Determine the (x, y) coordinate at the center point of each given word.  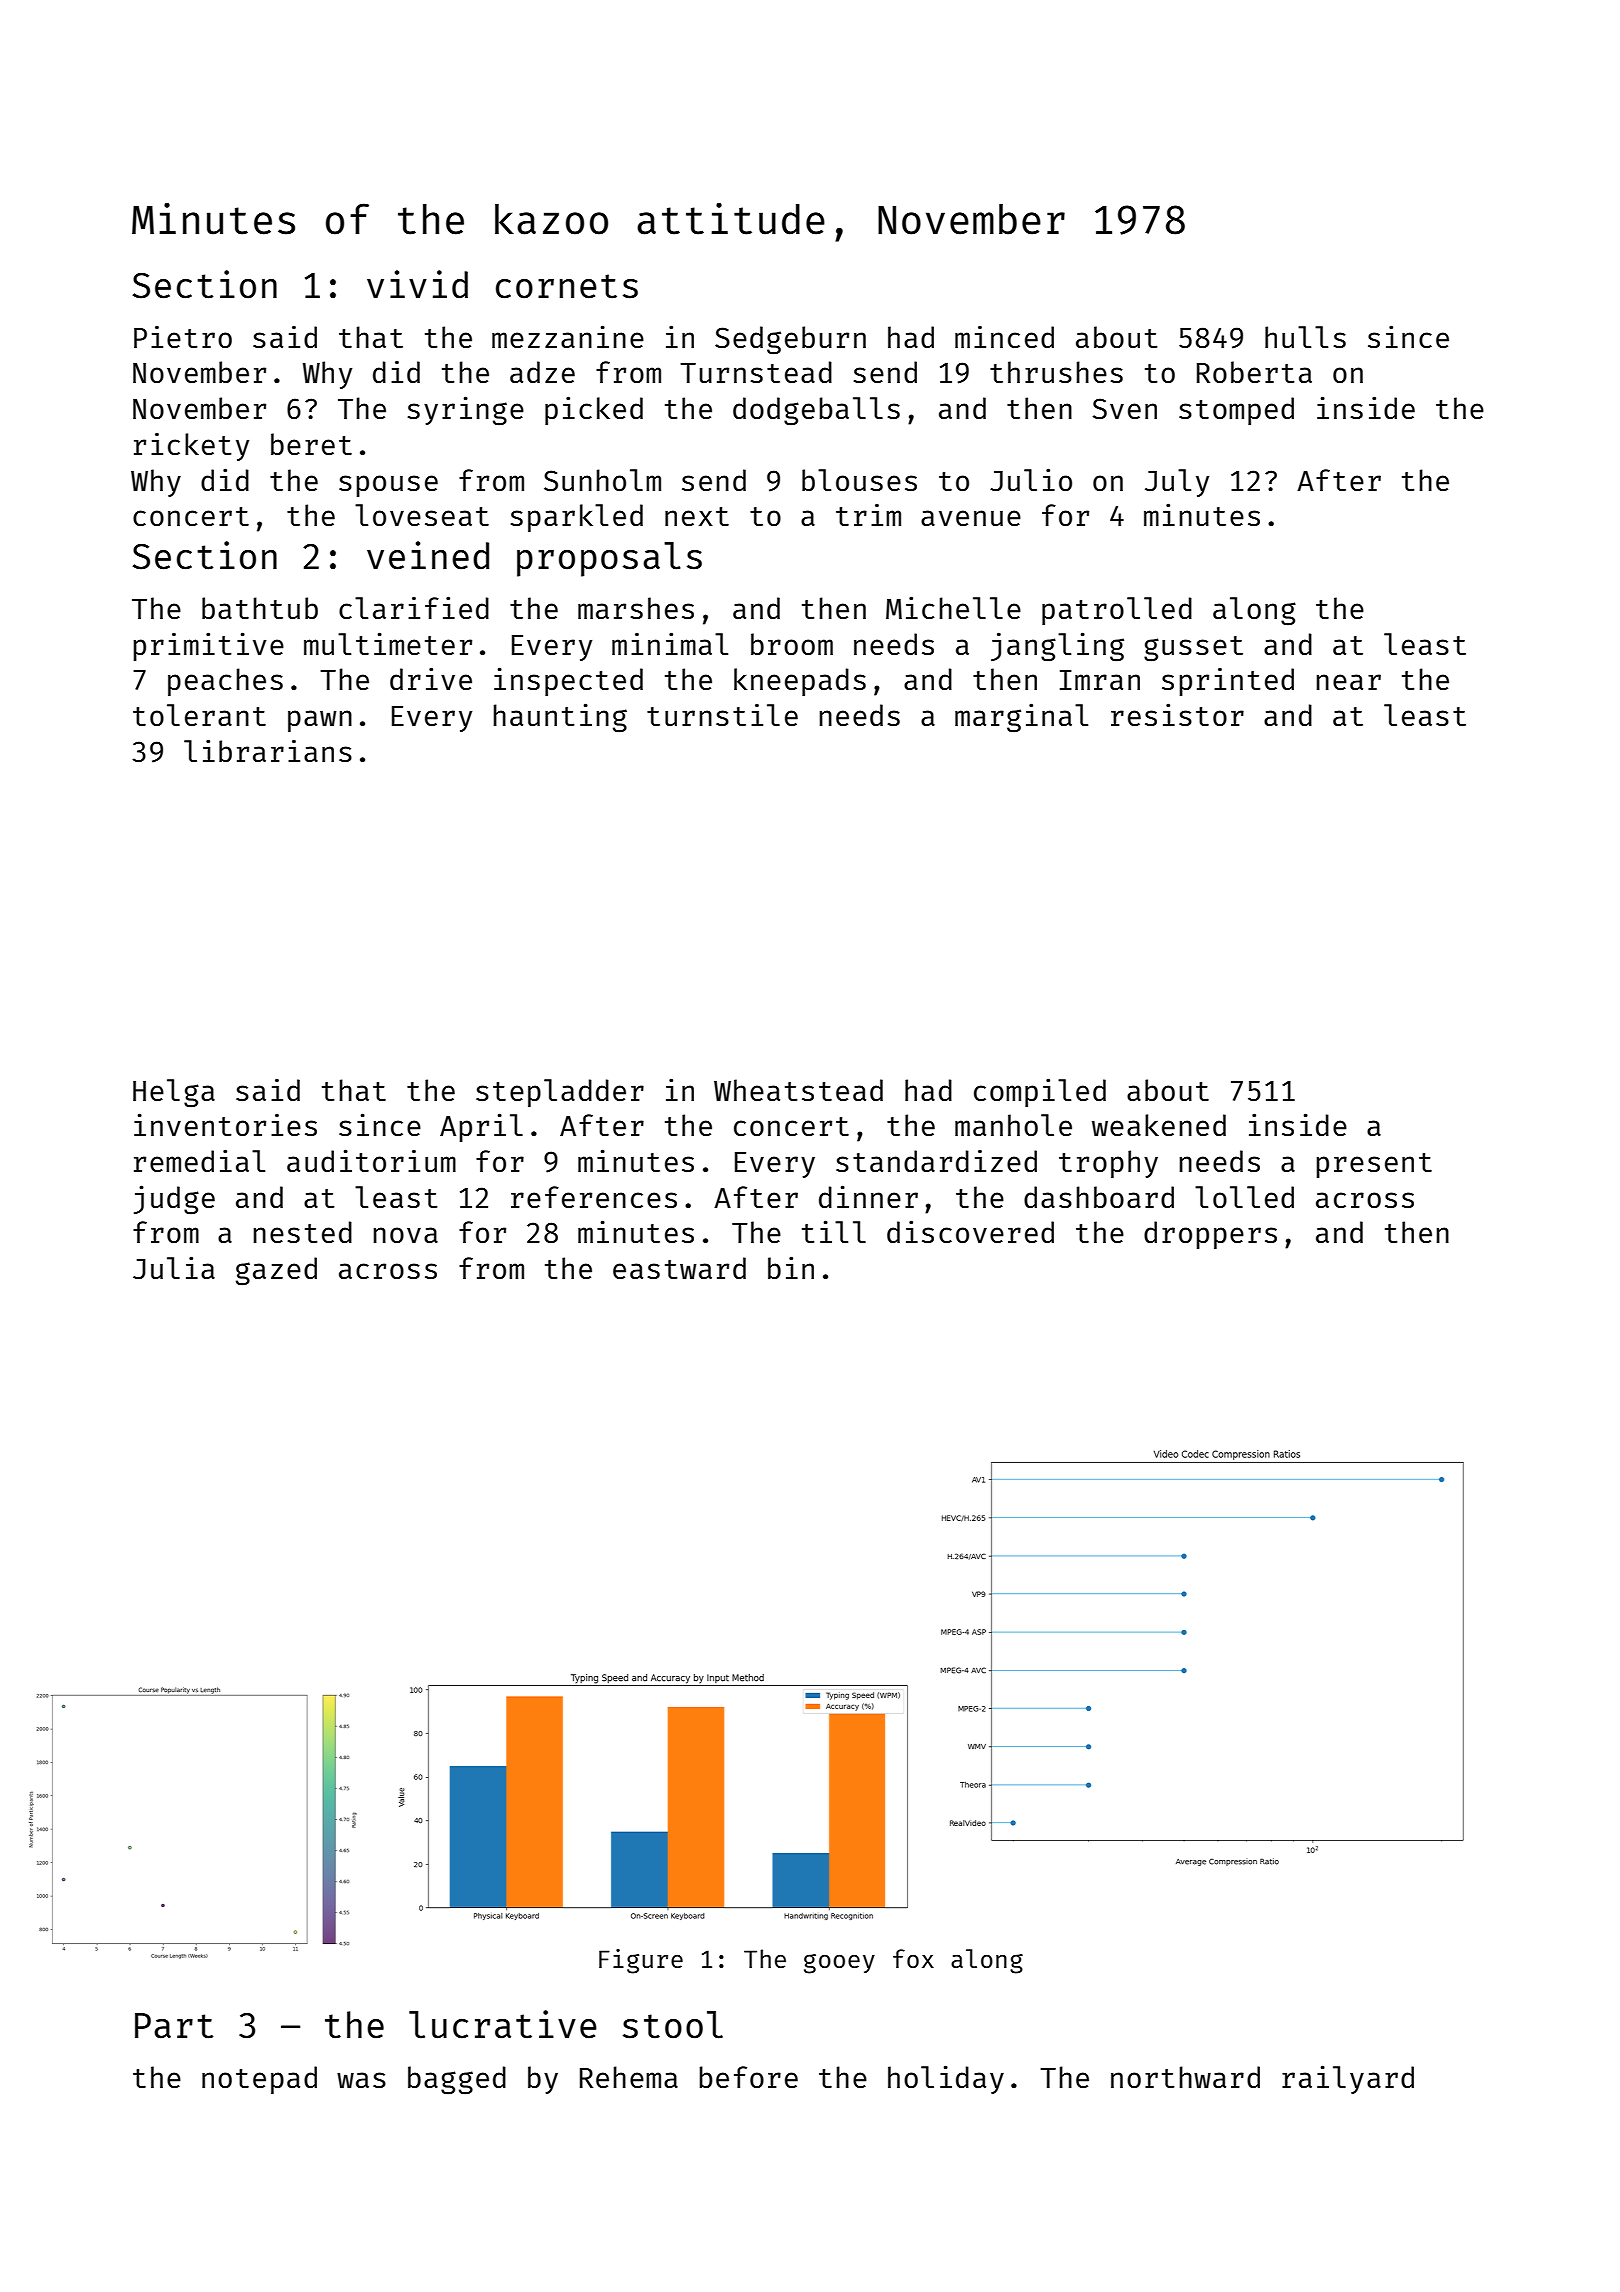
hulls (1305, 337)
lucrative (503, 2024)
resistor (1177, 714)
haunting (560, 718)
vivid (417, 284)
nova (406, 1235)
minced (1004, 337)
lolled (1244, 1197)
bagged (457, 2080)
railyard (1348, 2079)
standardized (936, 1161)
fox (913, 1958)
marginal (1021, 718)
